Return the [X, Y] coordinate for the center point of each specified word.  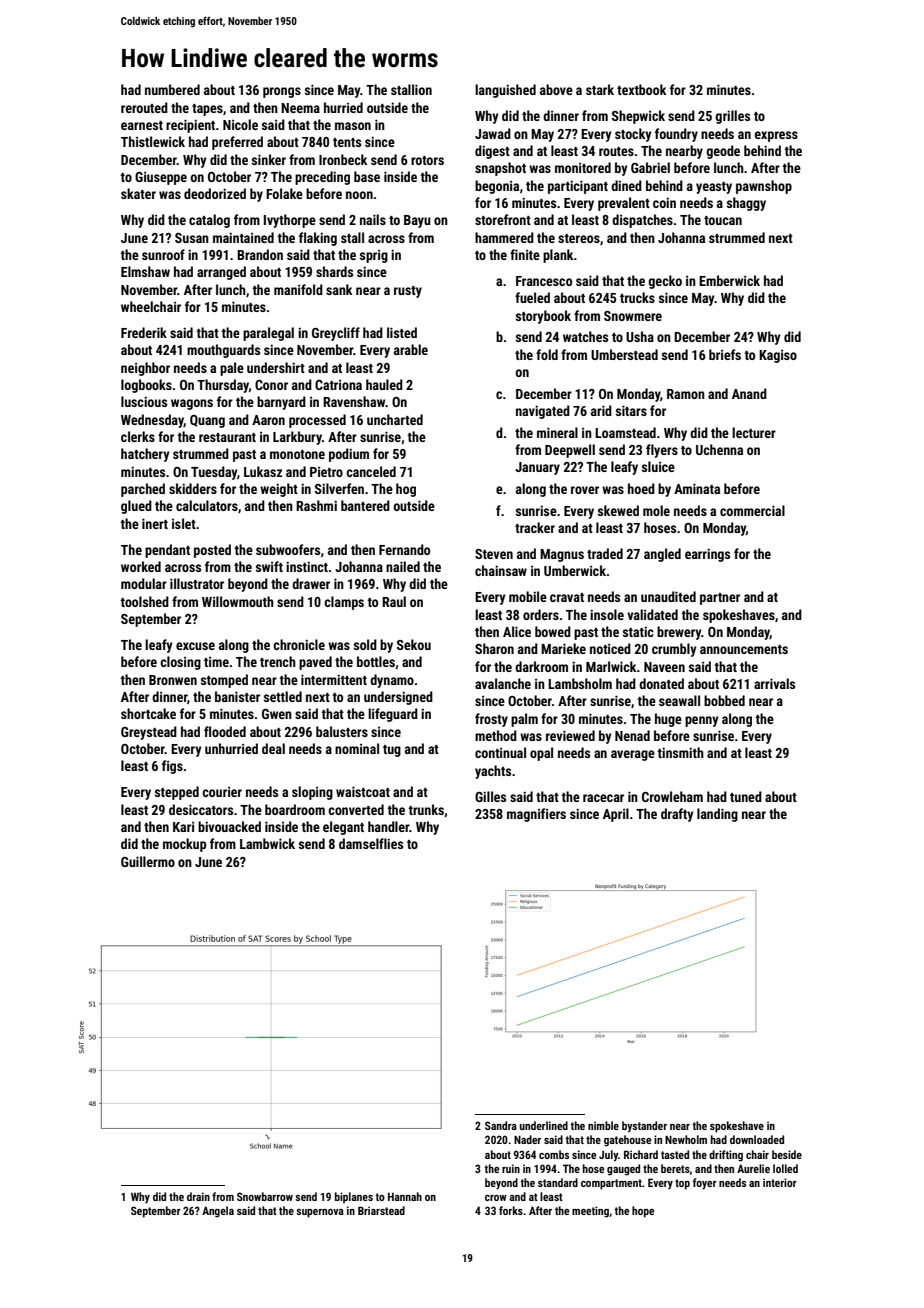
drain [198, 1196]
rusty [408, 292]
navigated [543, 412]
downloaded [757, 1139]
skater [138, 193]
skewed [618, 510]
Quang [207, 421]
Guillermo [148, 861]
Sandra [501, 1125]
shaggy [746, 204]
